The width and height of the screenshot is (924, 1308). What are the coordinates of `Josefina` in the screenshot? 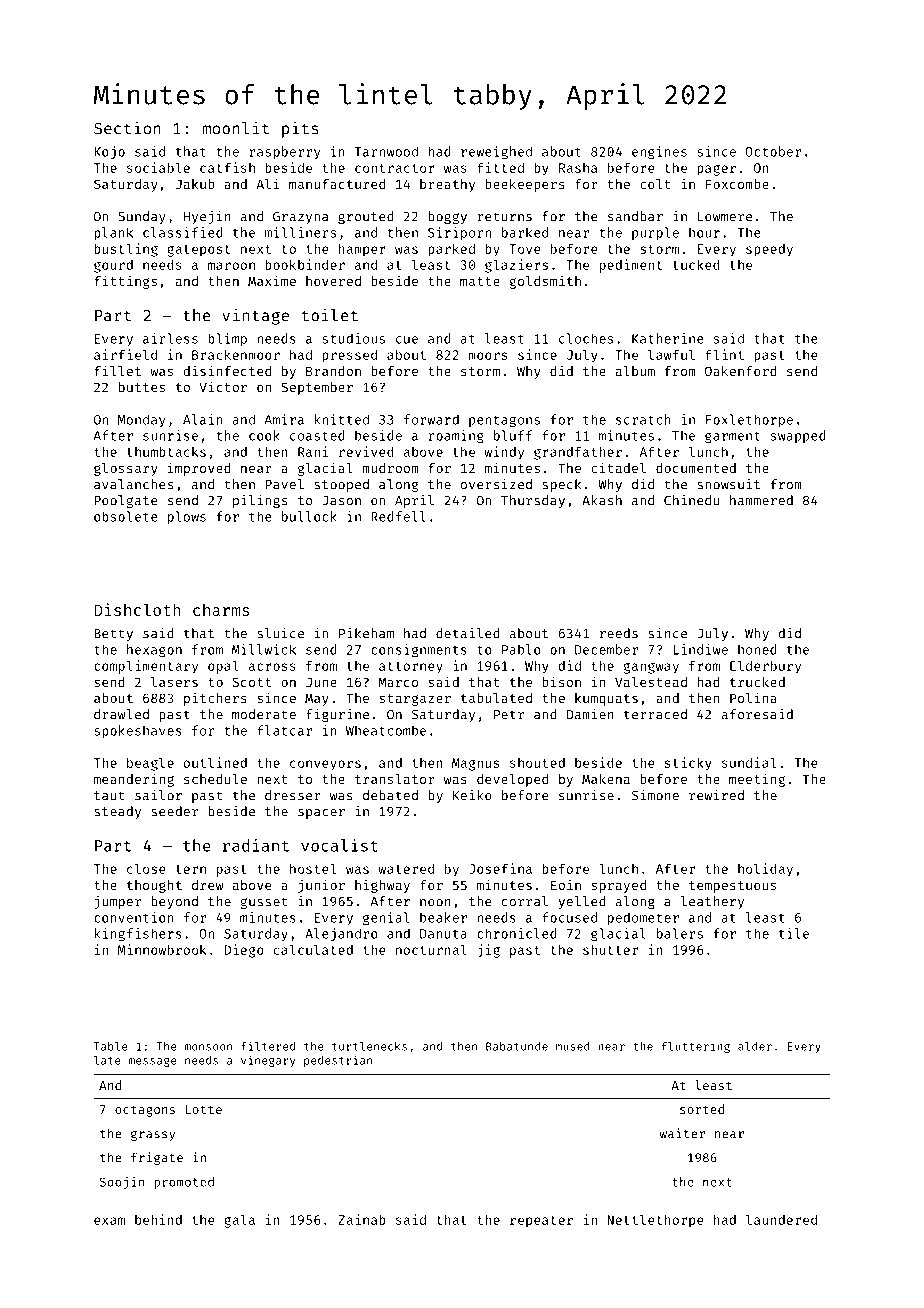 It's located at (500, 868).
